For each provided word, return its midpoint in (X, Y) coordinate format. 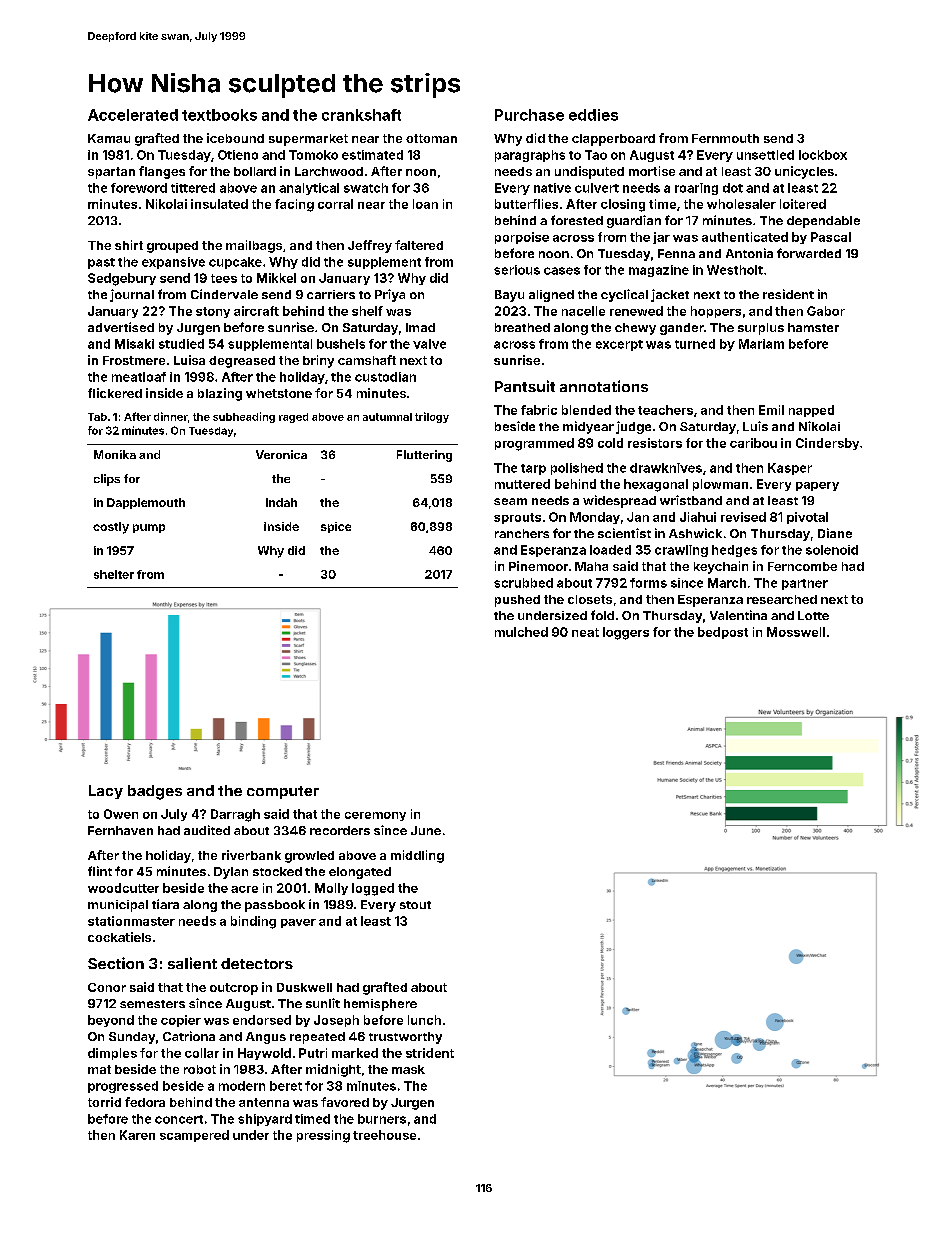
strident (430, 1053)
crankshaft (361, 115)
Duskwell (304, 987)
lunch (424, 1020)
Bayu (509, 296)
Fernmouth (725, 138)
